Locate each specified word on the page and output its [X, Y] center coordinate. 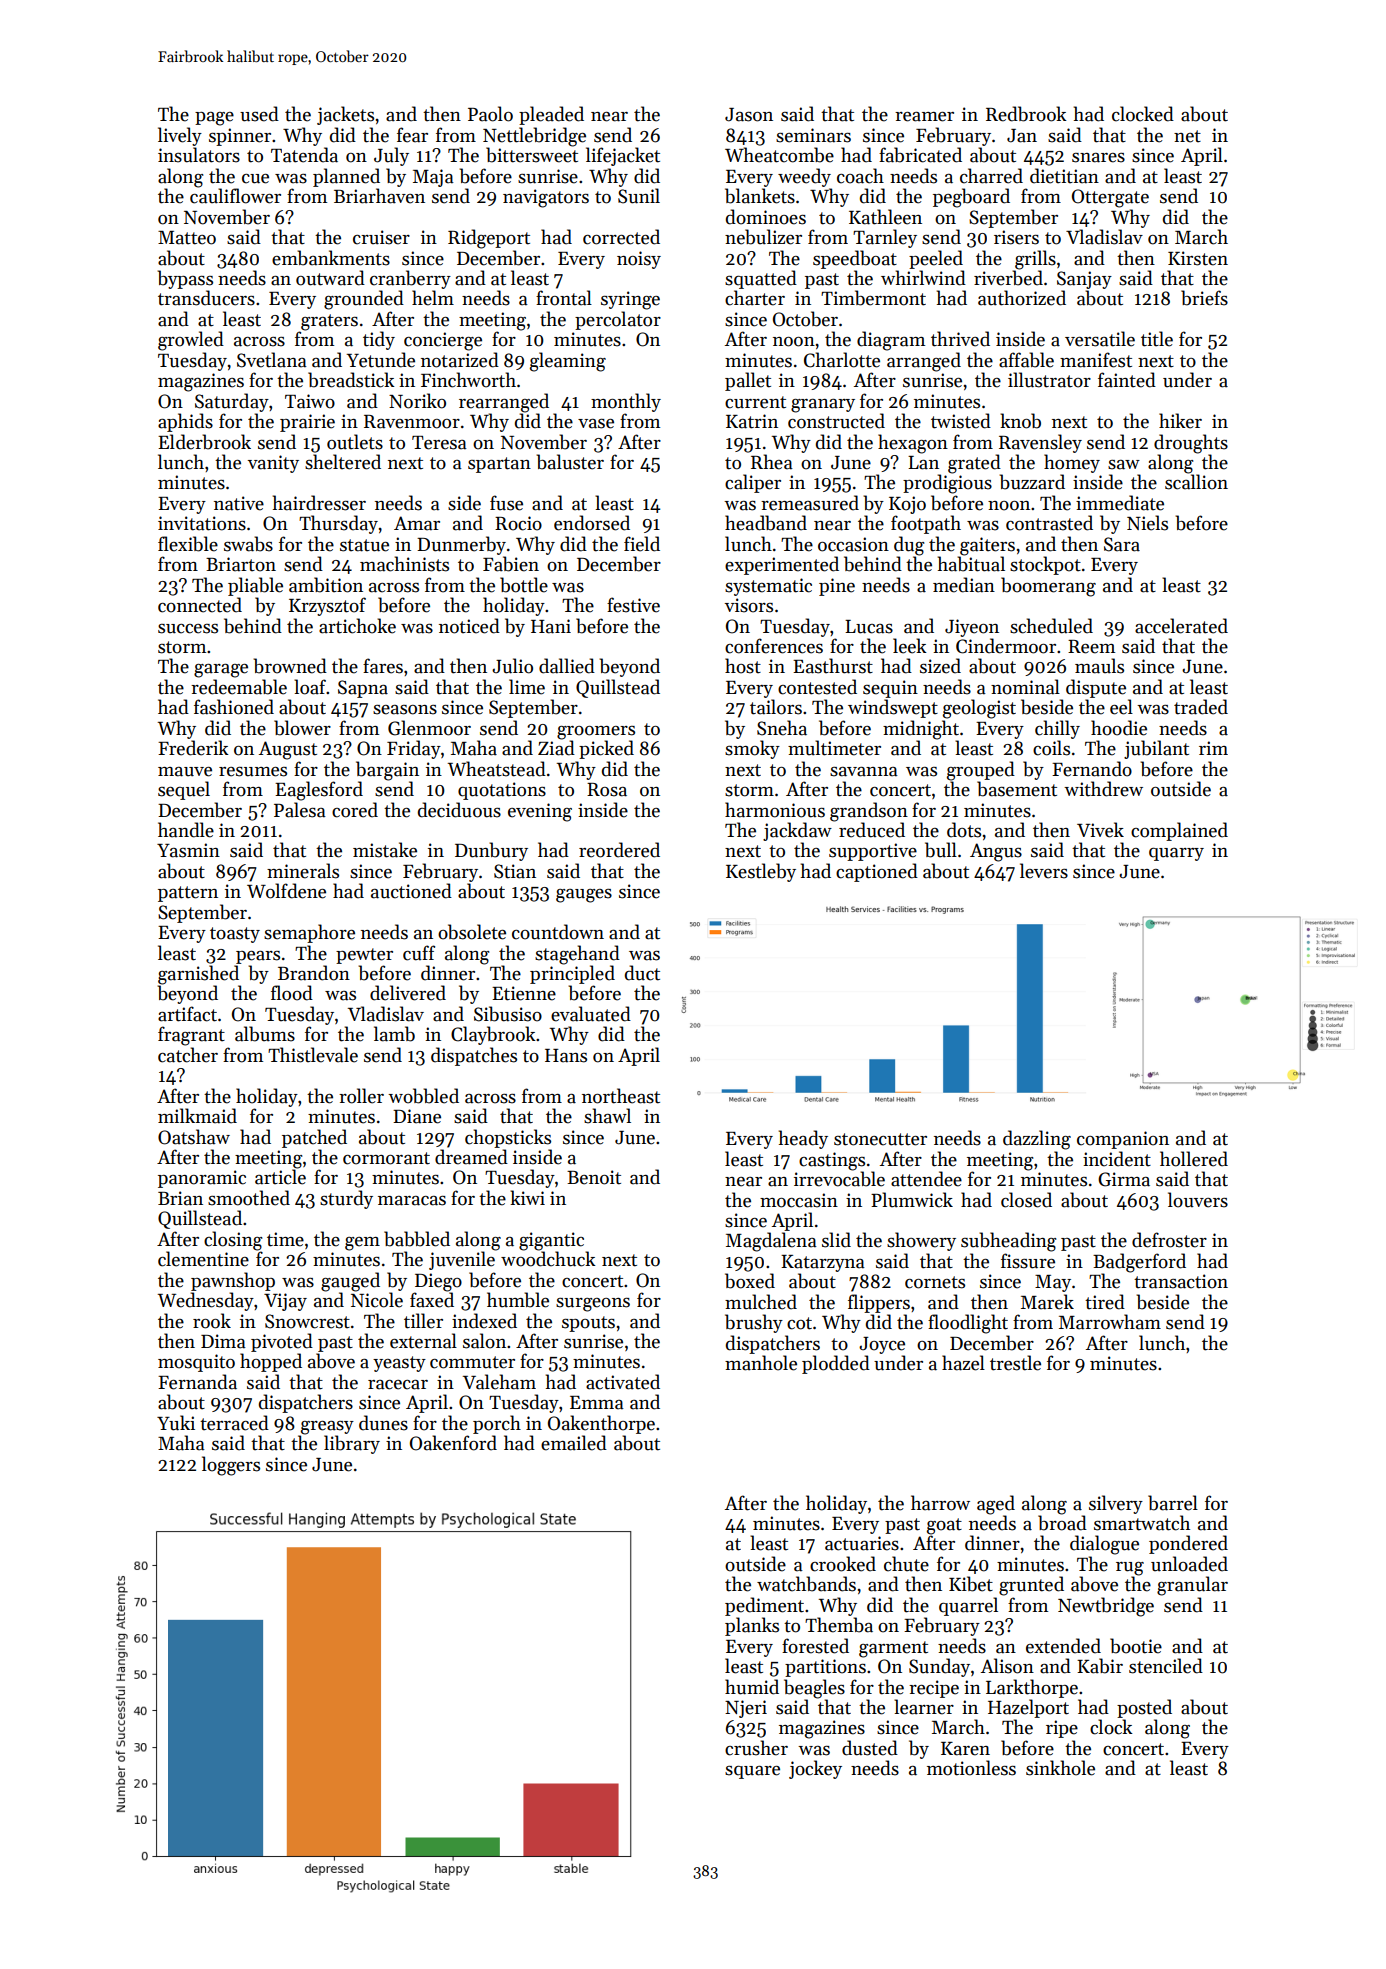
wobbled [423, 1096]
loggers [231, 1466]
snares [1098, 158]
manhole [761, 1363]
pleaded [551, 115]
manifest [1096, 360]
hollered [1194, 1159]
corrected [621, 237]
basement [1017, 789]
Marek [1047, 1302]
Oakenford [453, 1443]
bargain [387, 771]
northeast [621, 1096]
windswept [893, 708]
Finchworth [468, 380]
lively [180, 136]
